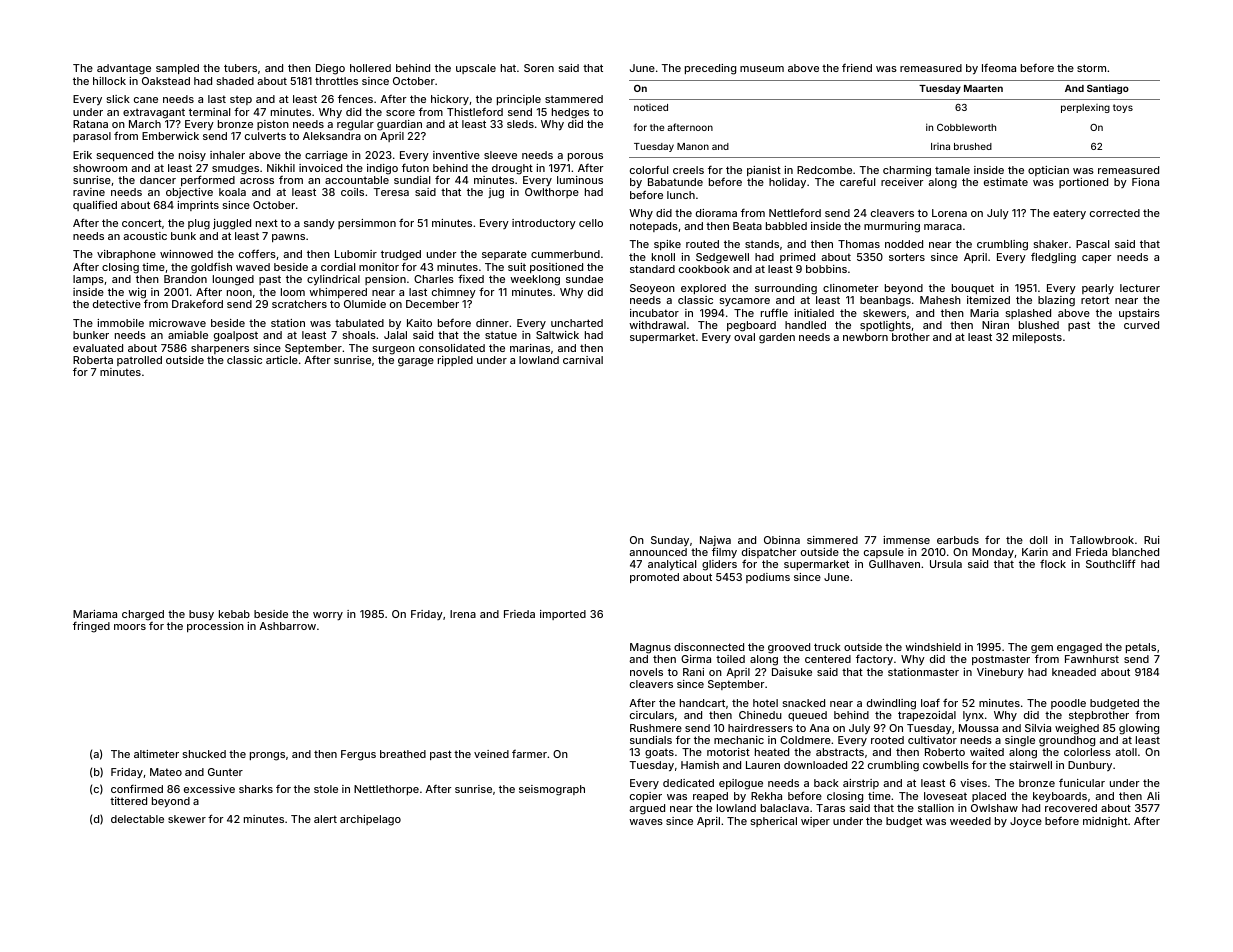 This screenshot has height=952, width=1233. Describe the element at coordinates (137, 819) in the screenshot. I see `delectable` at that location.
